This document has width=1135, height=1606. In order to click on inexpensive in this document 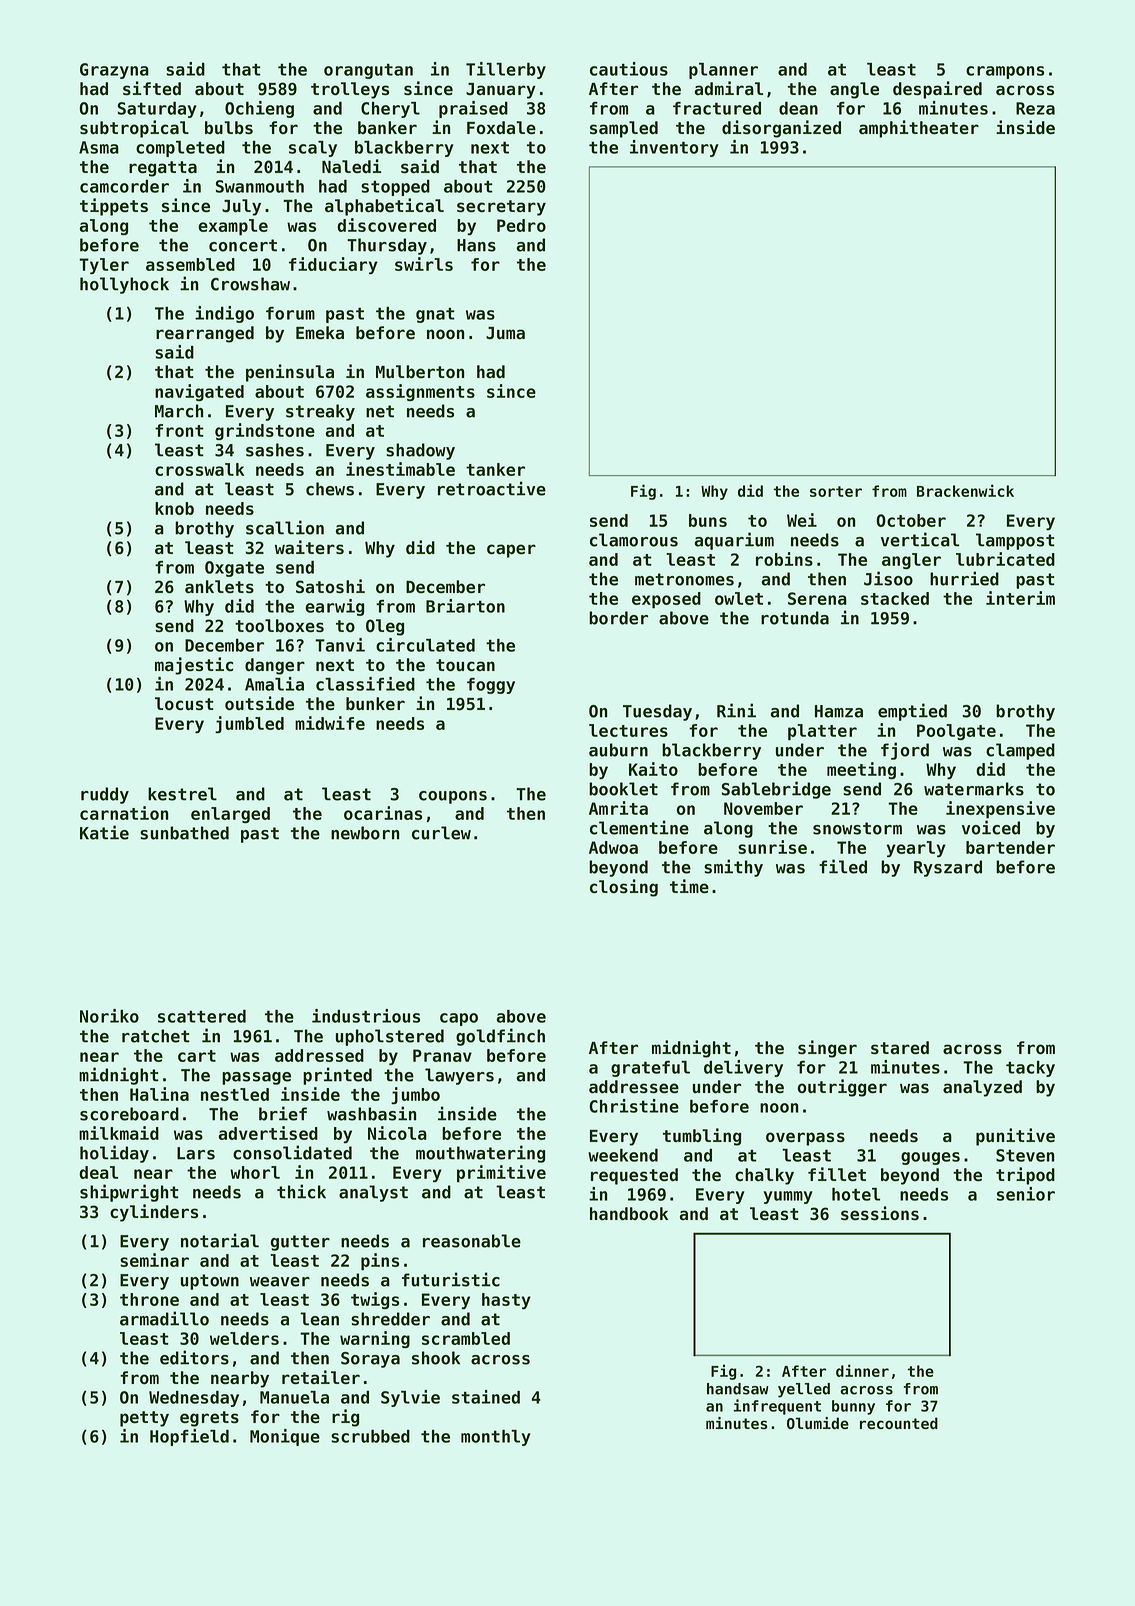, I will do `click(1000, 810)`.
